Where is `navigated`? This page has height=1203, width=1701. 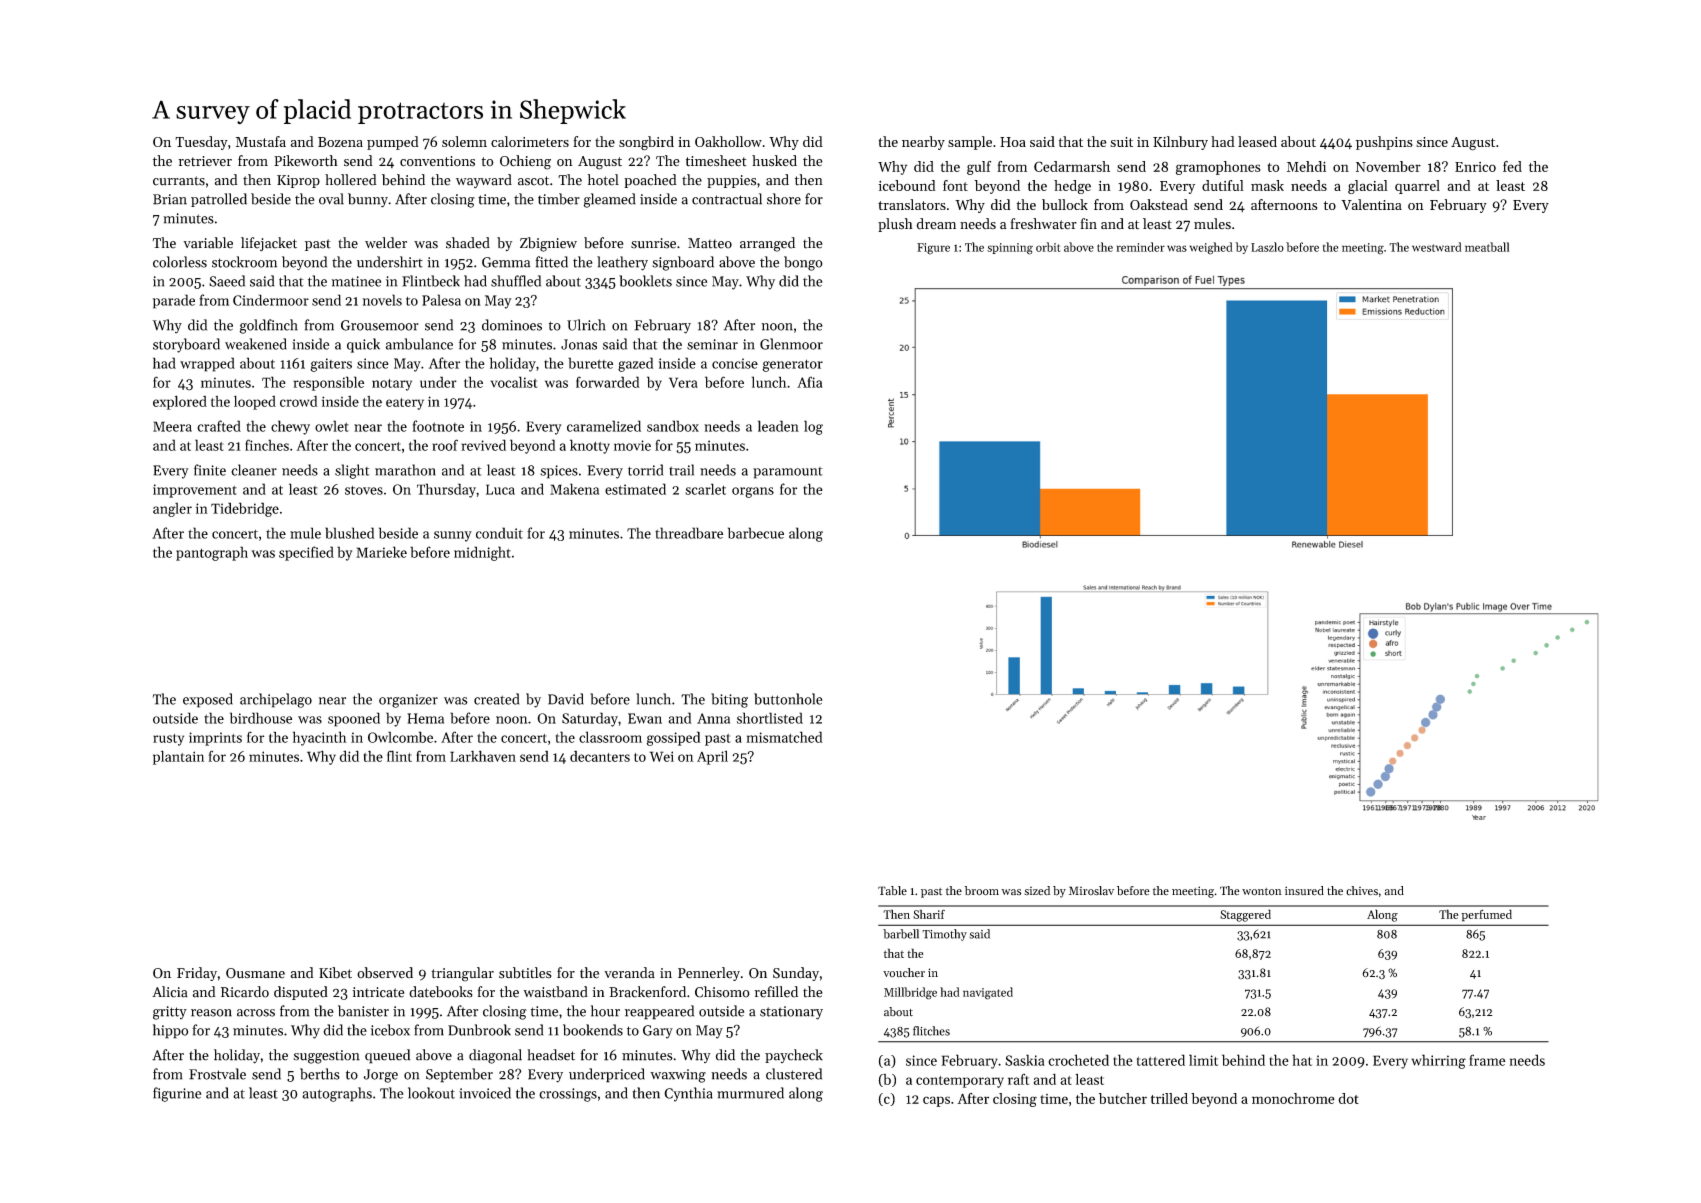
navigated is located at coordinates (988, 993).
